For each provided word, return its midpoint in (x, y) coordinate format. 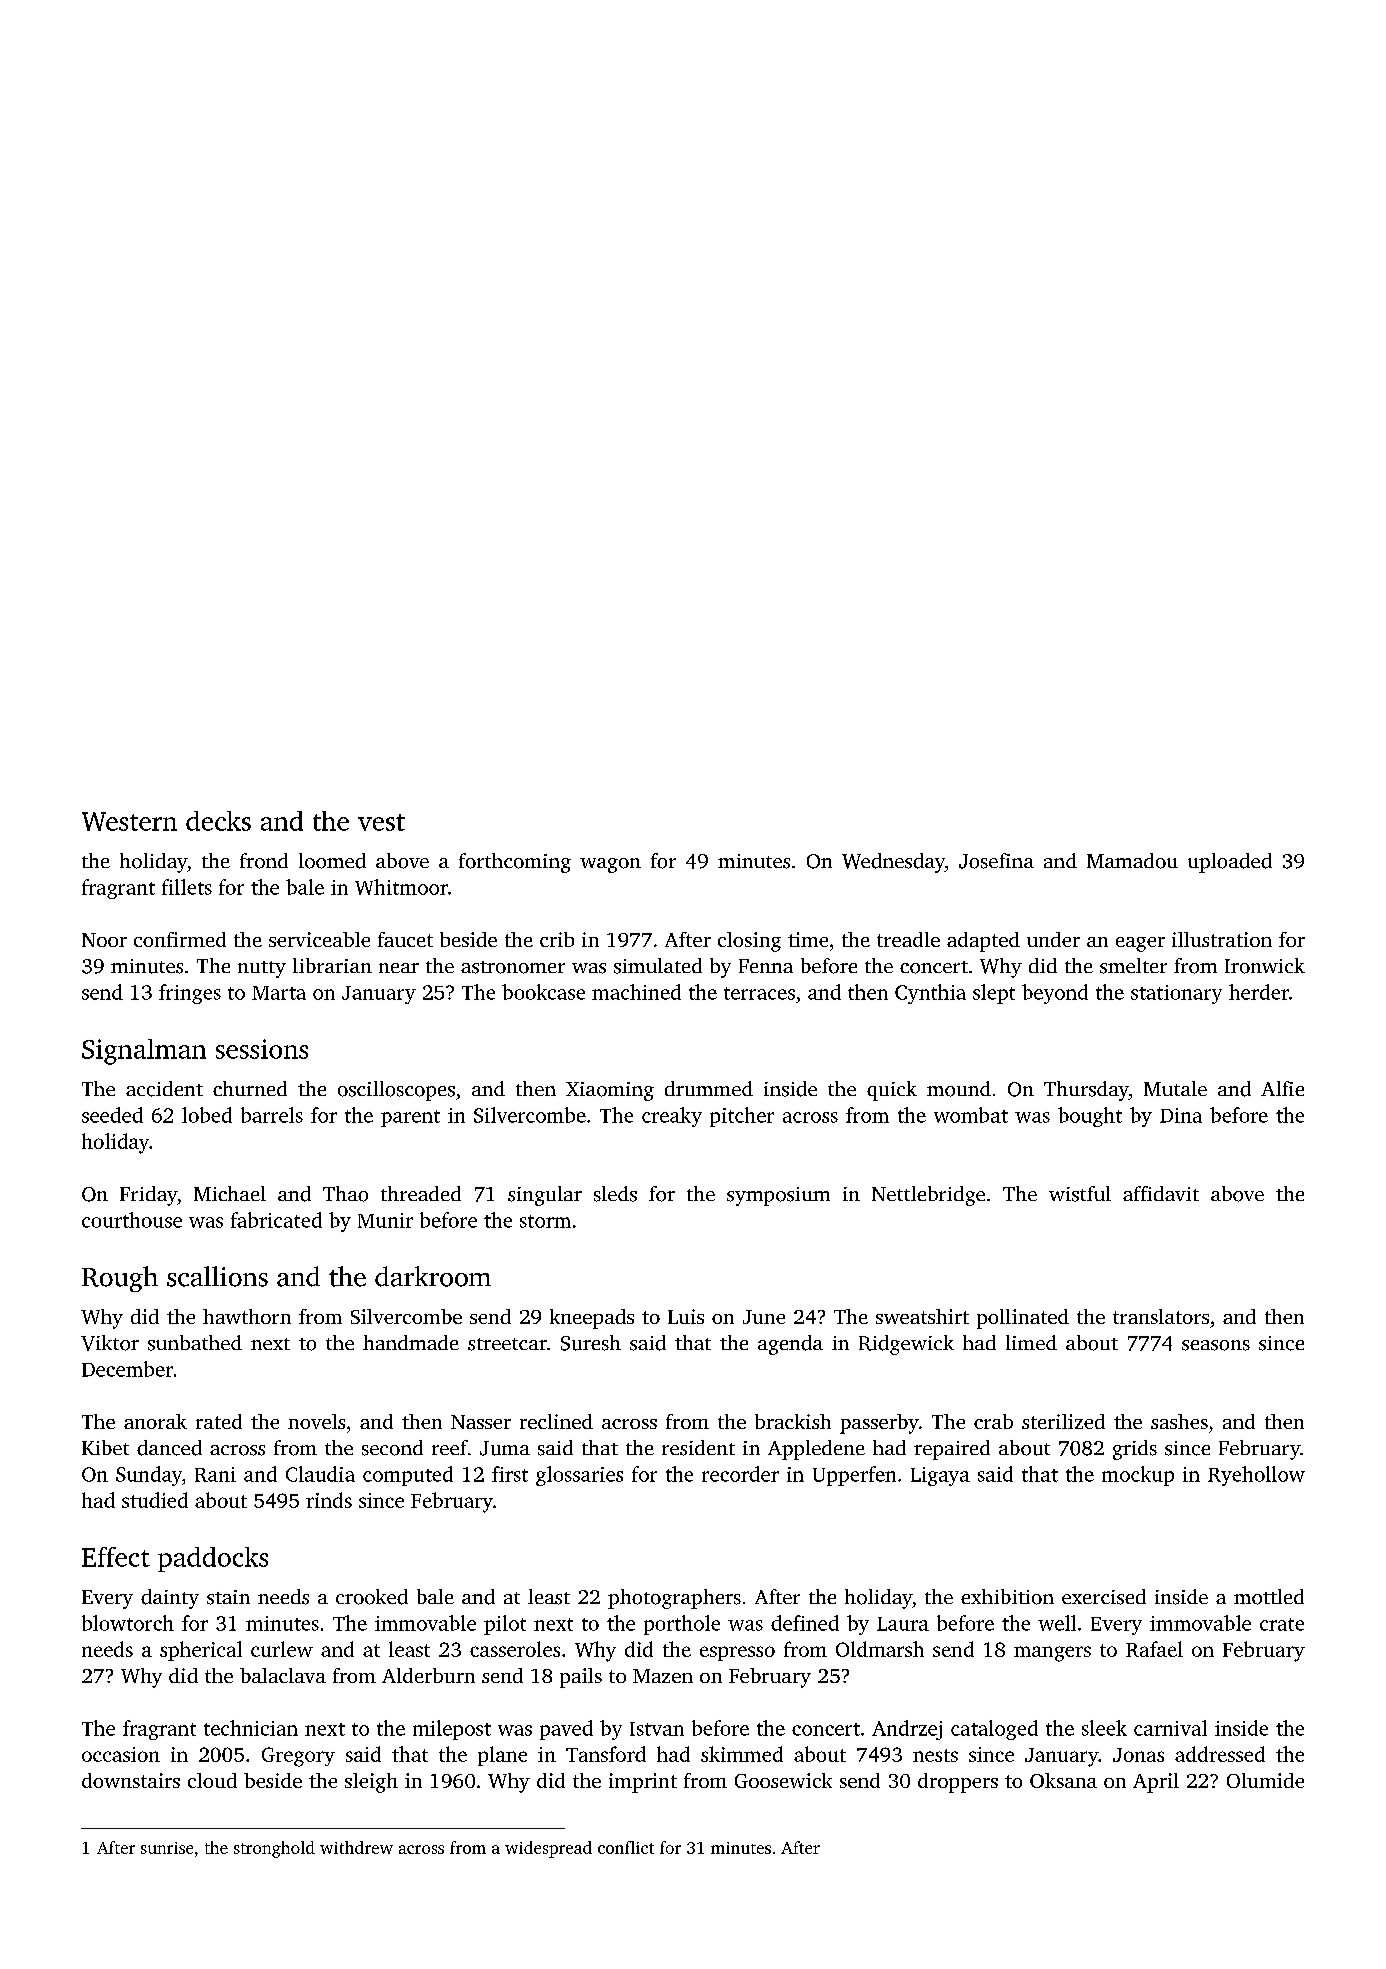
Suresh (591, 1343)
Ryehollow (1256, 1476)
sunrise (167, 1848)
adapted (983, 942)
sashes (1179, 1421)
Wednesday (893, 863)
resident (698, 1448)
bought (1090, 1117)
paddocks (213, 1559)
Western (129, 821)
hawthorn (247, 1316)
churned (250, 1088)
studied (155, 1500)
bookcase (543, 992)
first (510, 1474)
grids (1135, 1450)
